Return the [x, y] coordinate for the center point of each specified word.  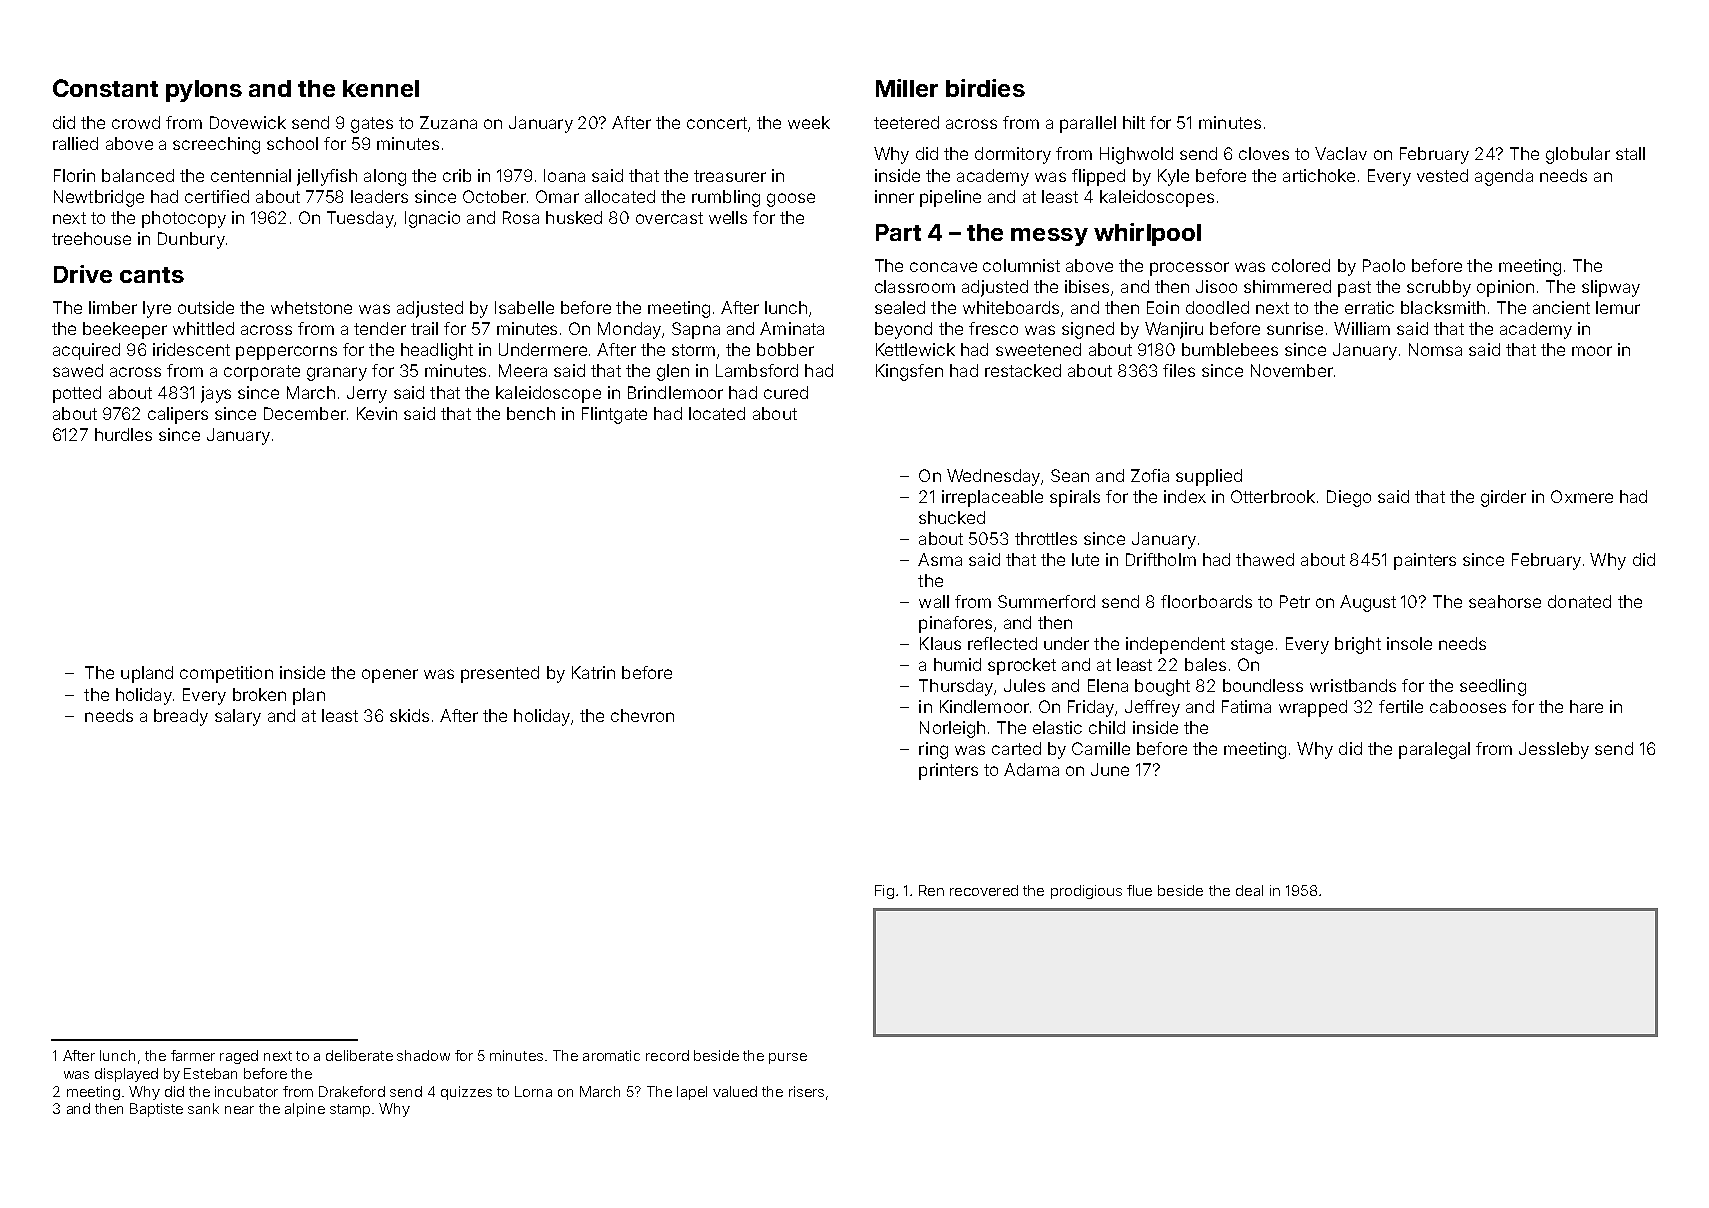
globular [1578, 155]
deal [1249, 890]
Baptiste [156, 1110]
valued [735, 1091]
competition [226, 674]
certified [217, 196]
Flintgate [614, 415]
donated [1579, 601]
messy [1049, 237]
